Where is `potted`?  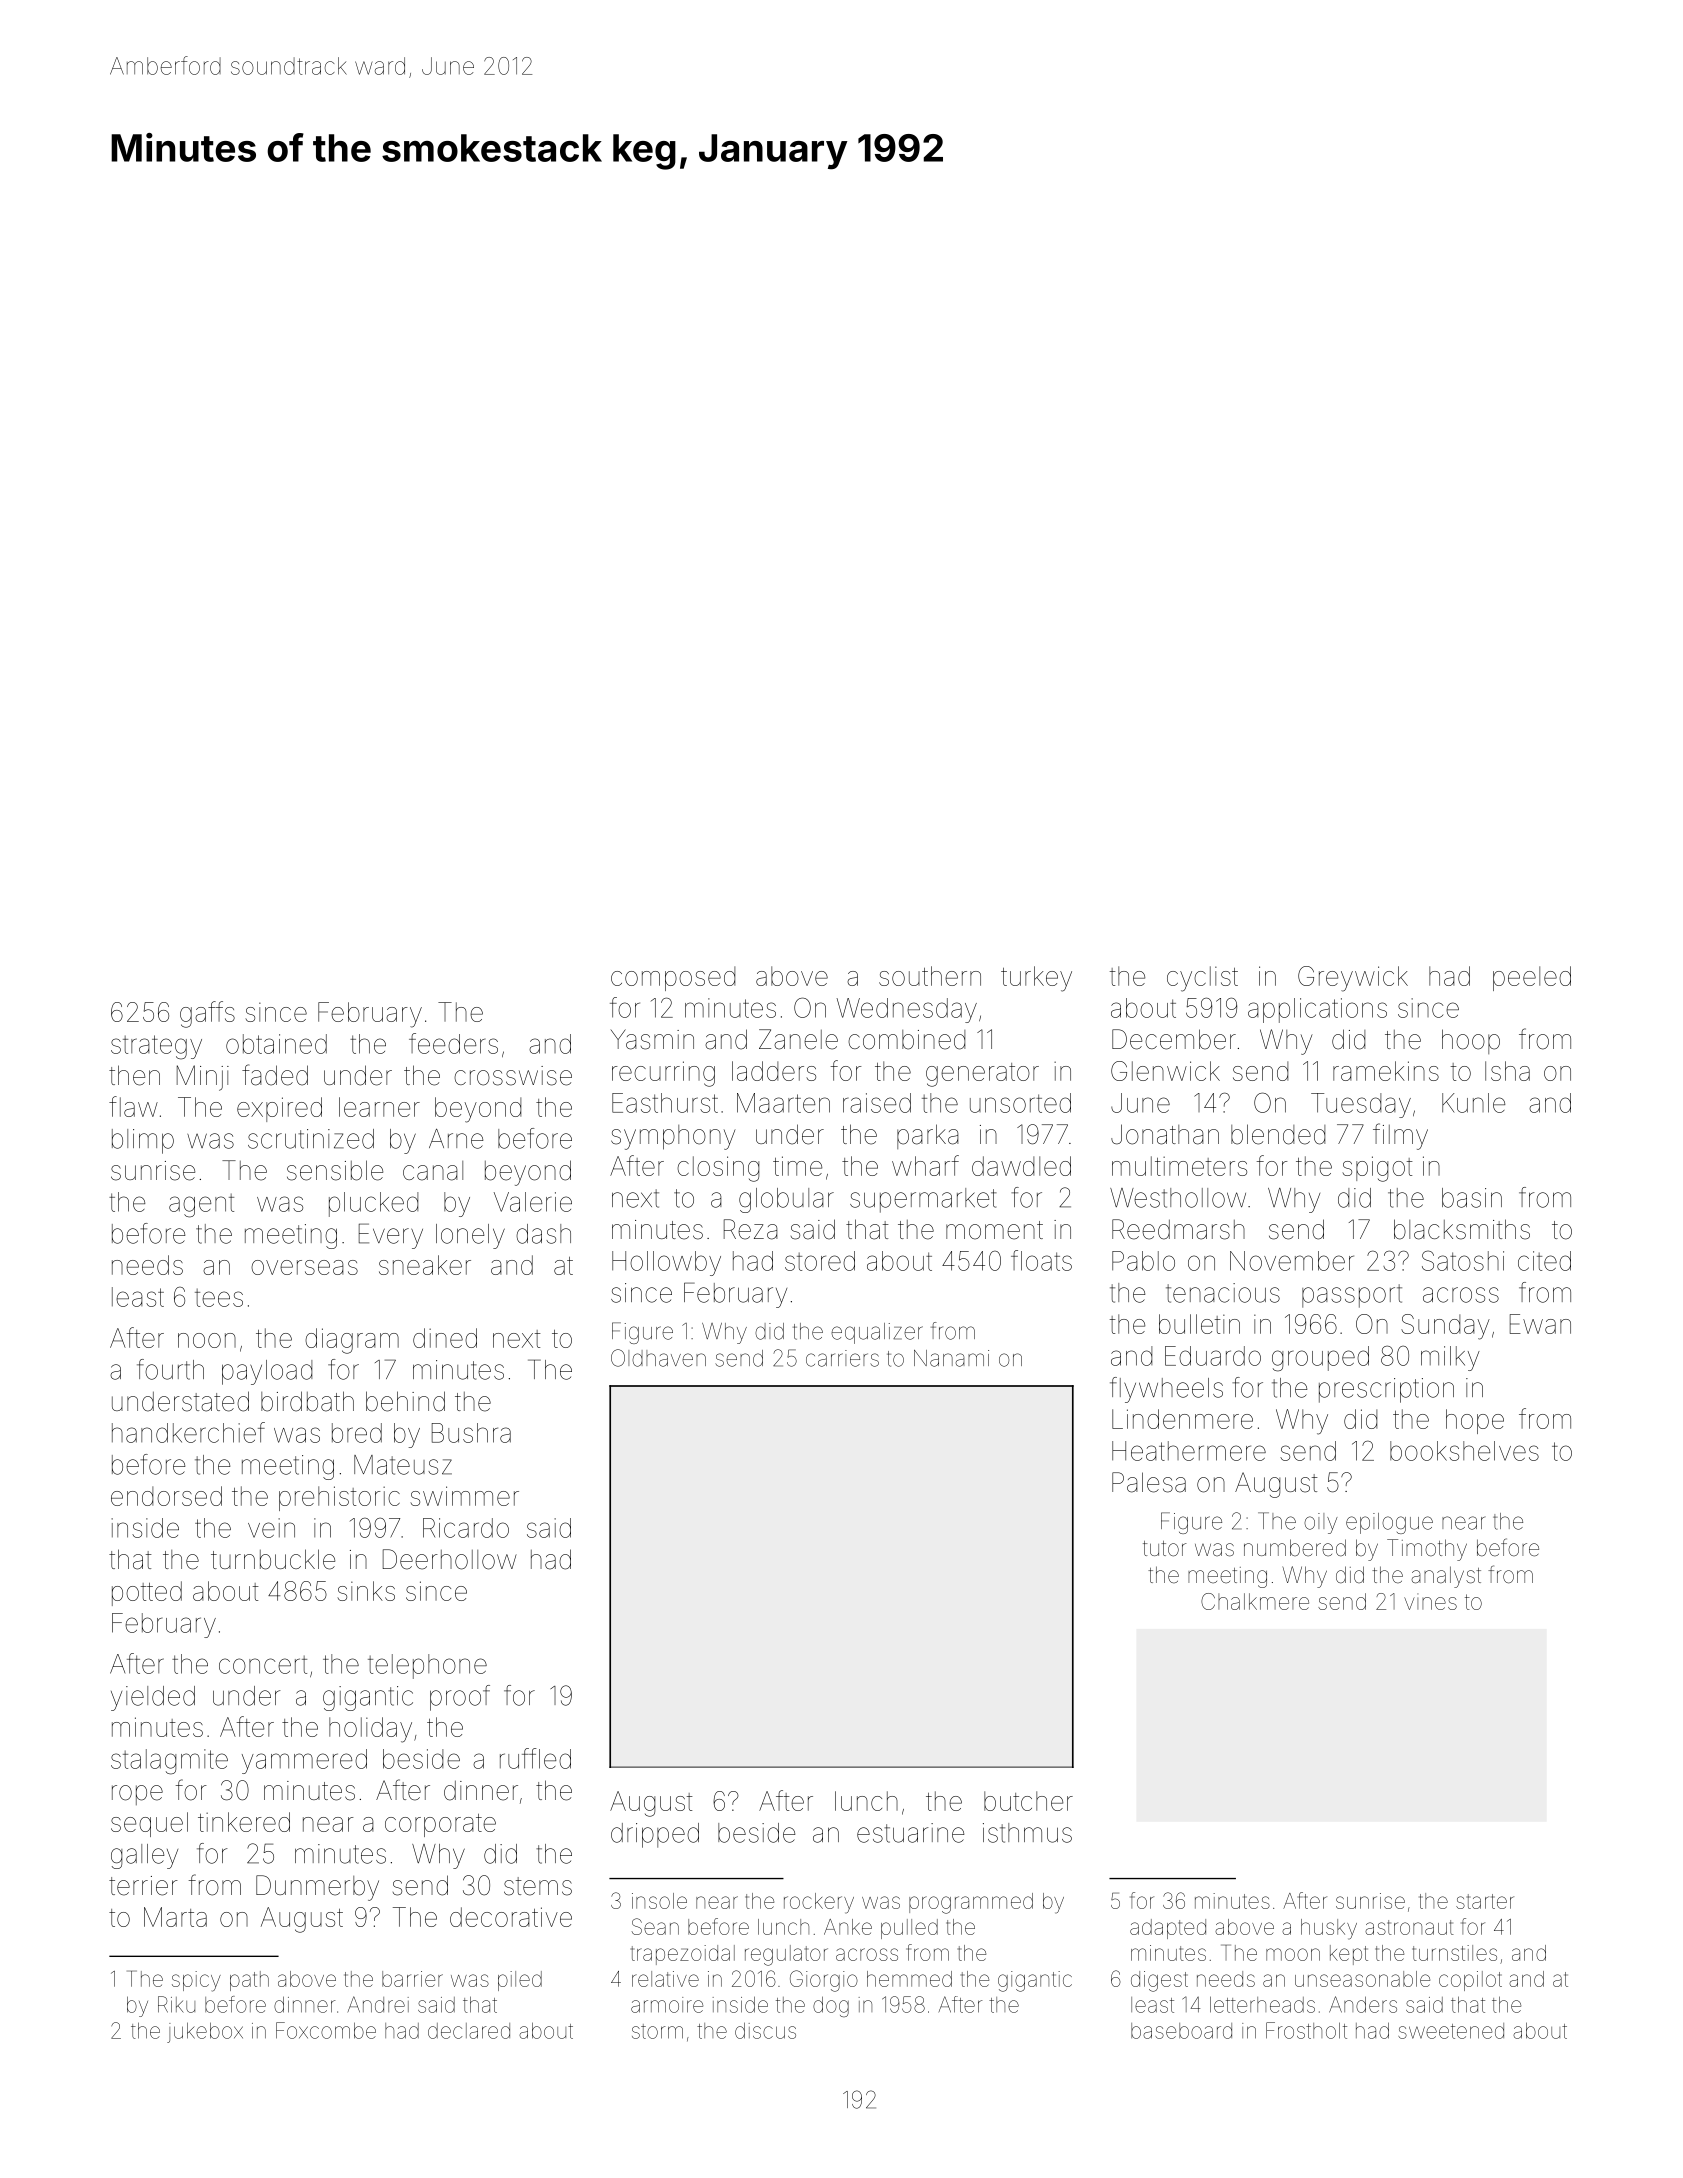
potted is located at coordinates (147, 1593).
